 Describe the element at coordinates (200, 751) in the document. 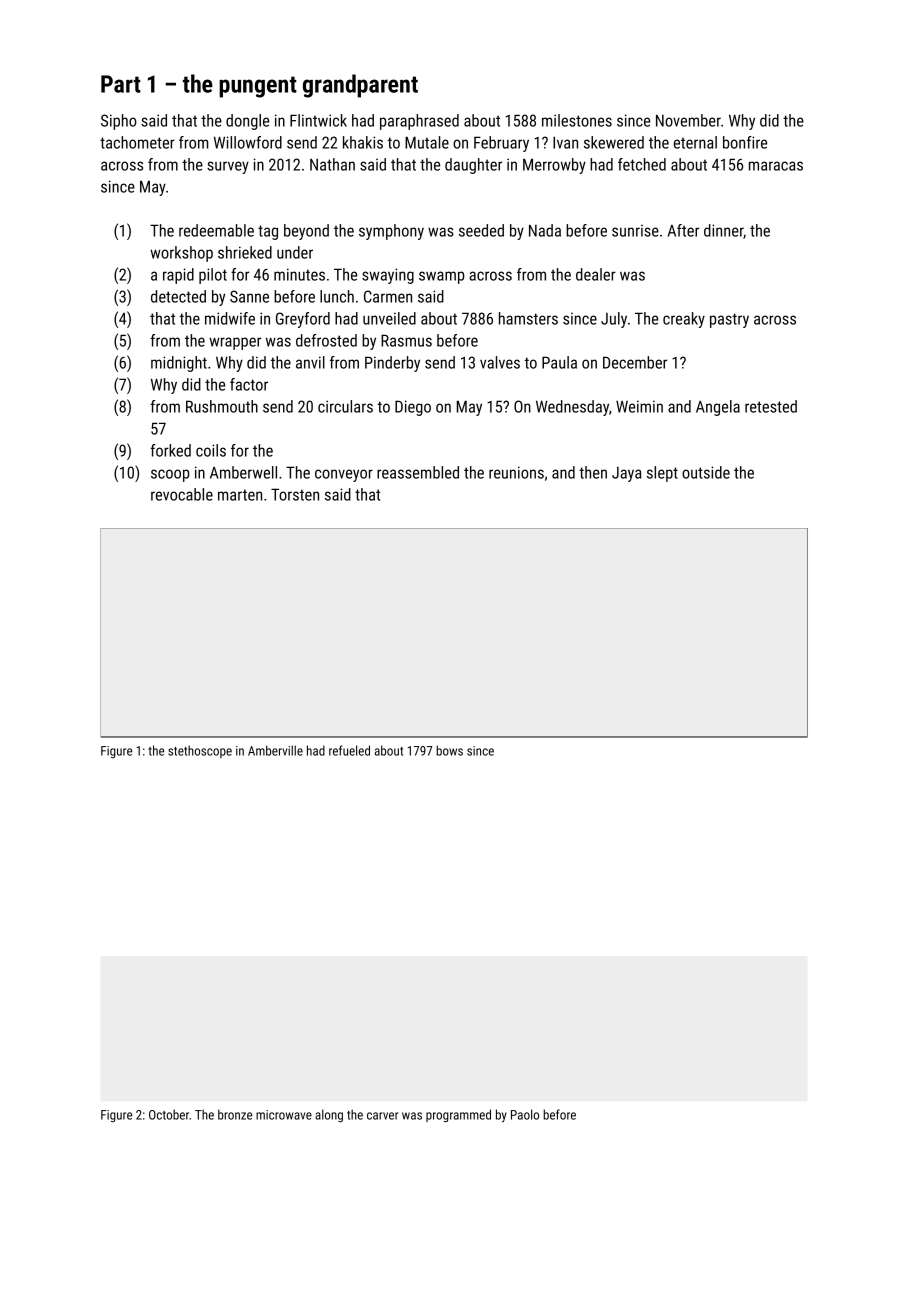

I see `stethoscope` at that location.
